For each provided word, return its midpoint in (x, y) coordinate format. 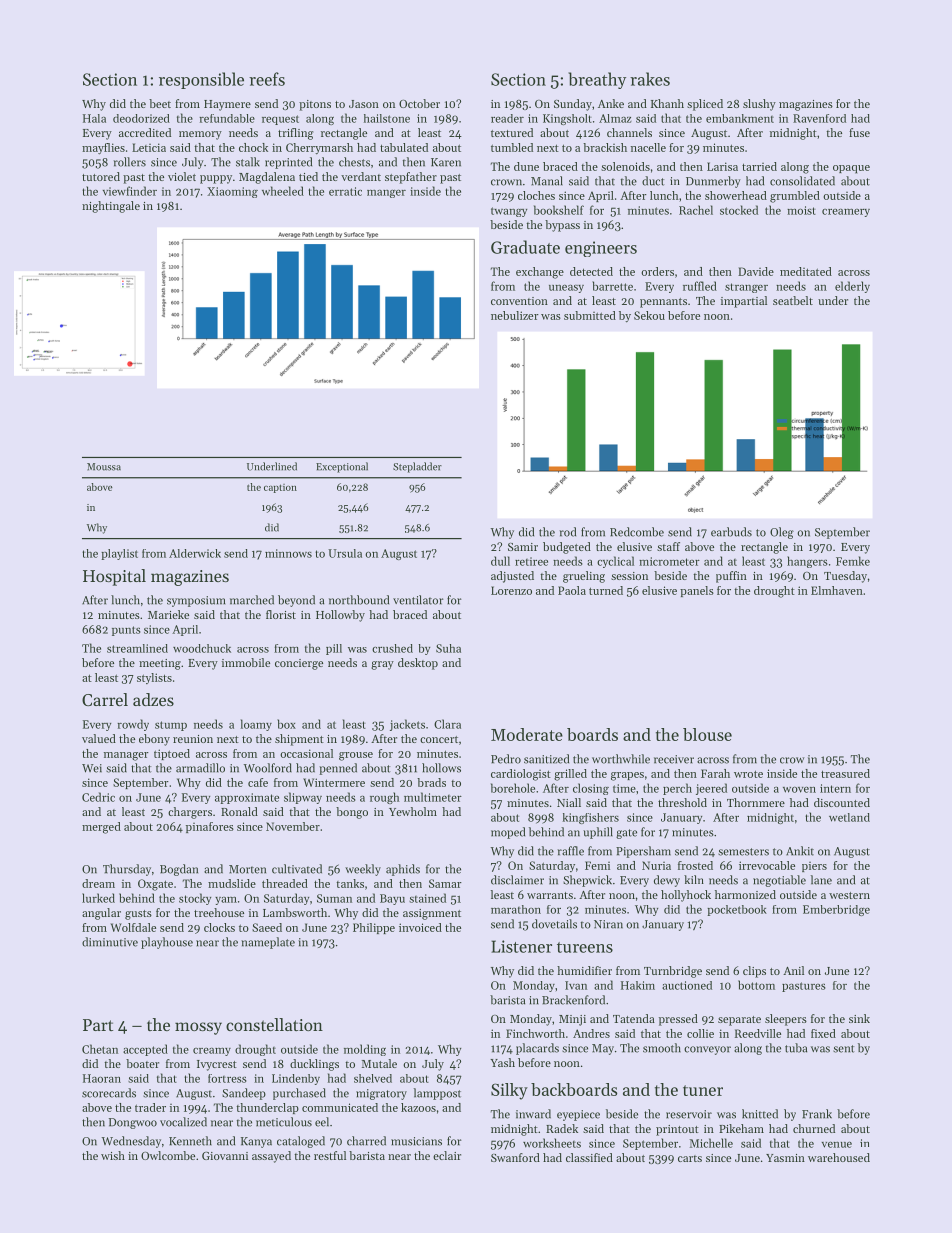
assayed (271, 1157)
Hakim (638, 985)
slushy (759, 105)
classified (589, 1157)
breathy (597, 80)
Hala (94, 118)
